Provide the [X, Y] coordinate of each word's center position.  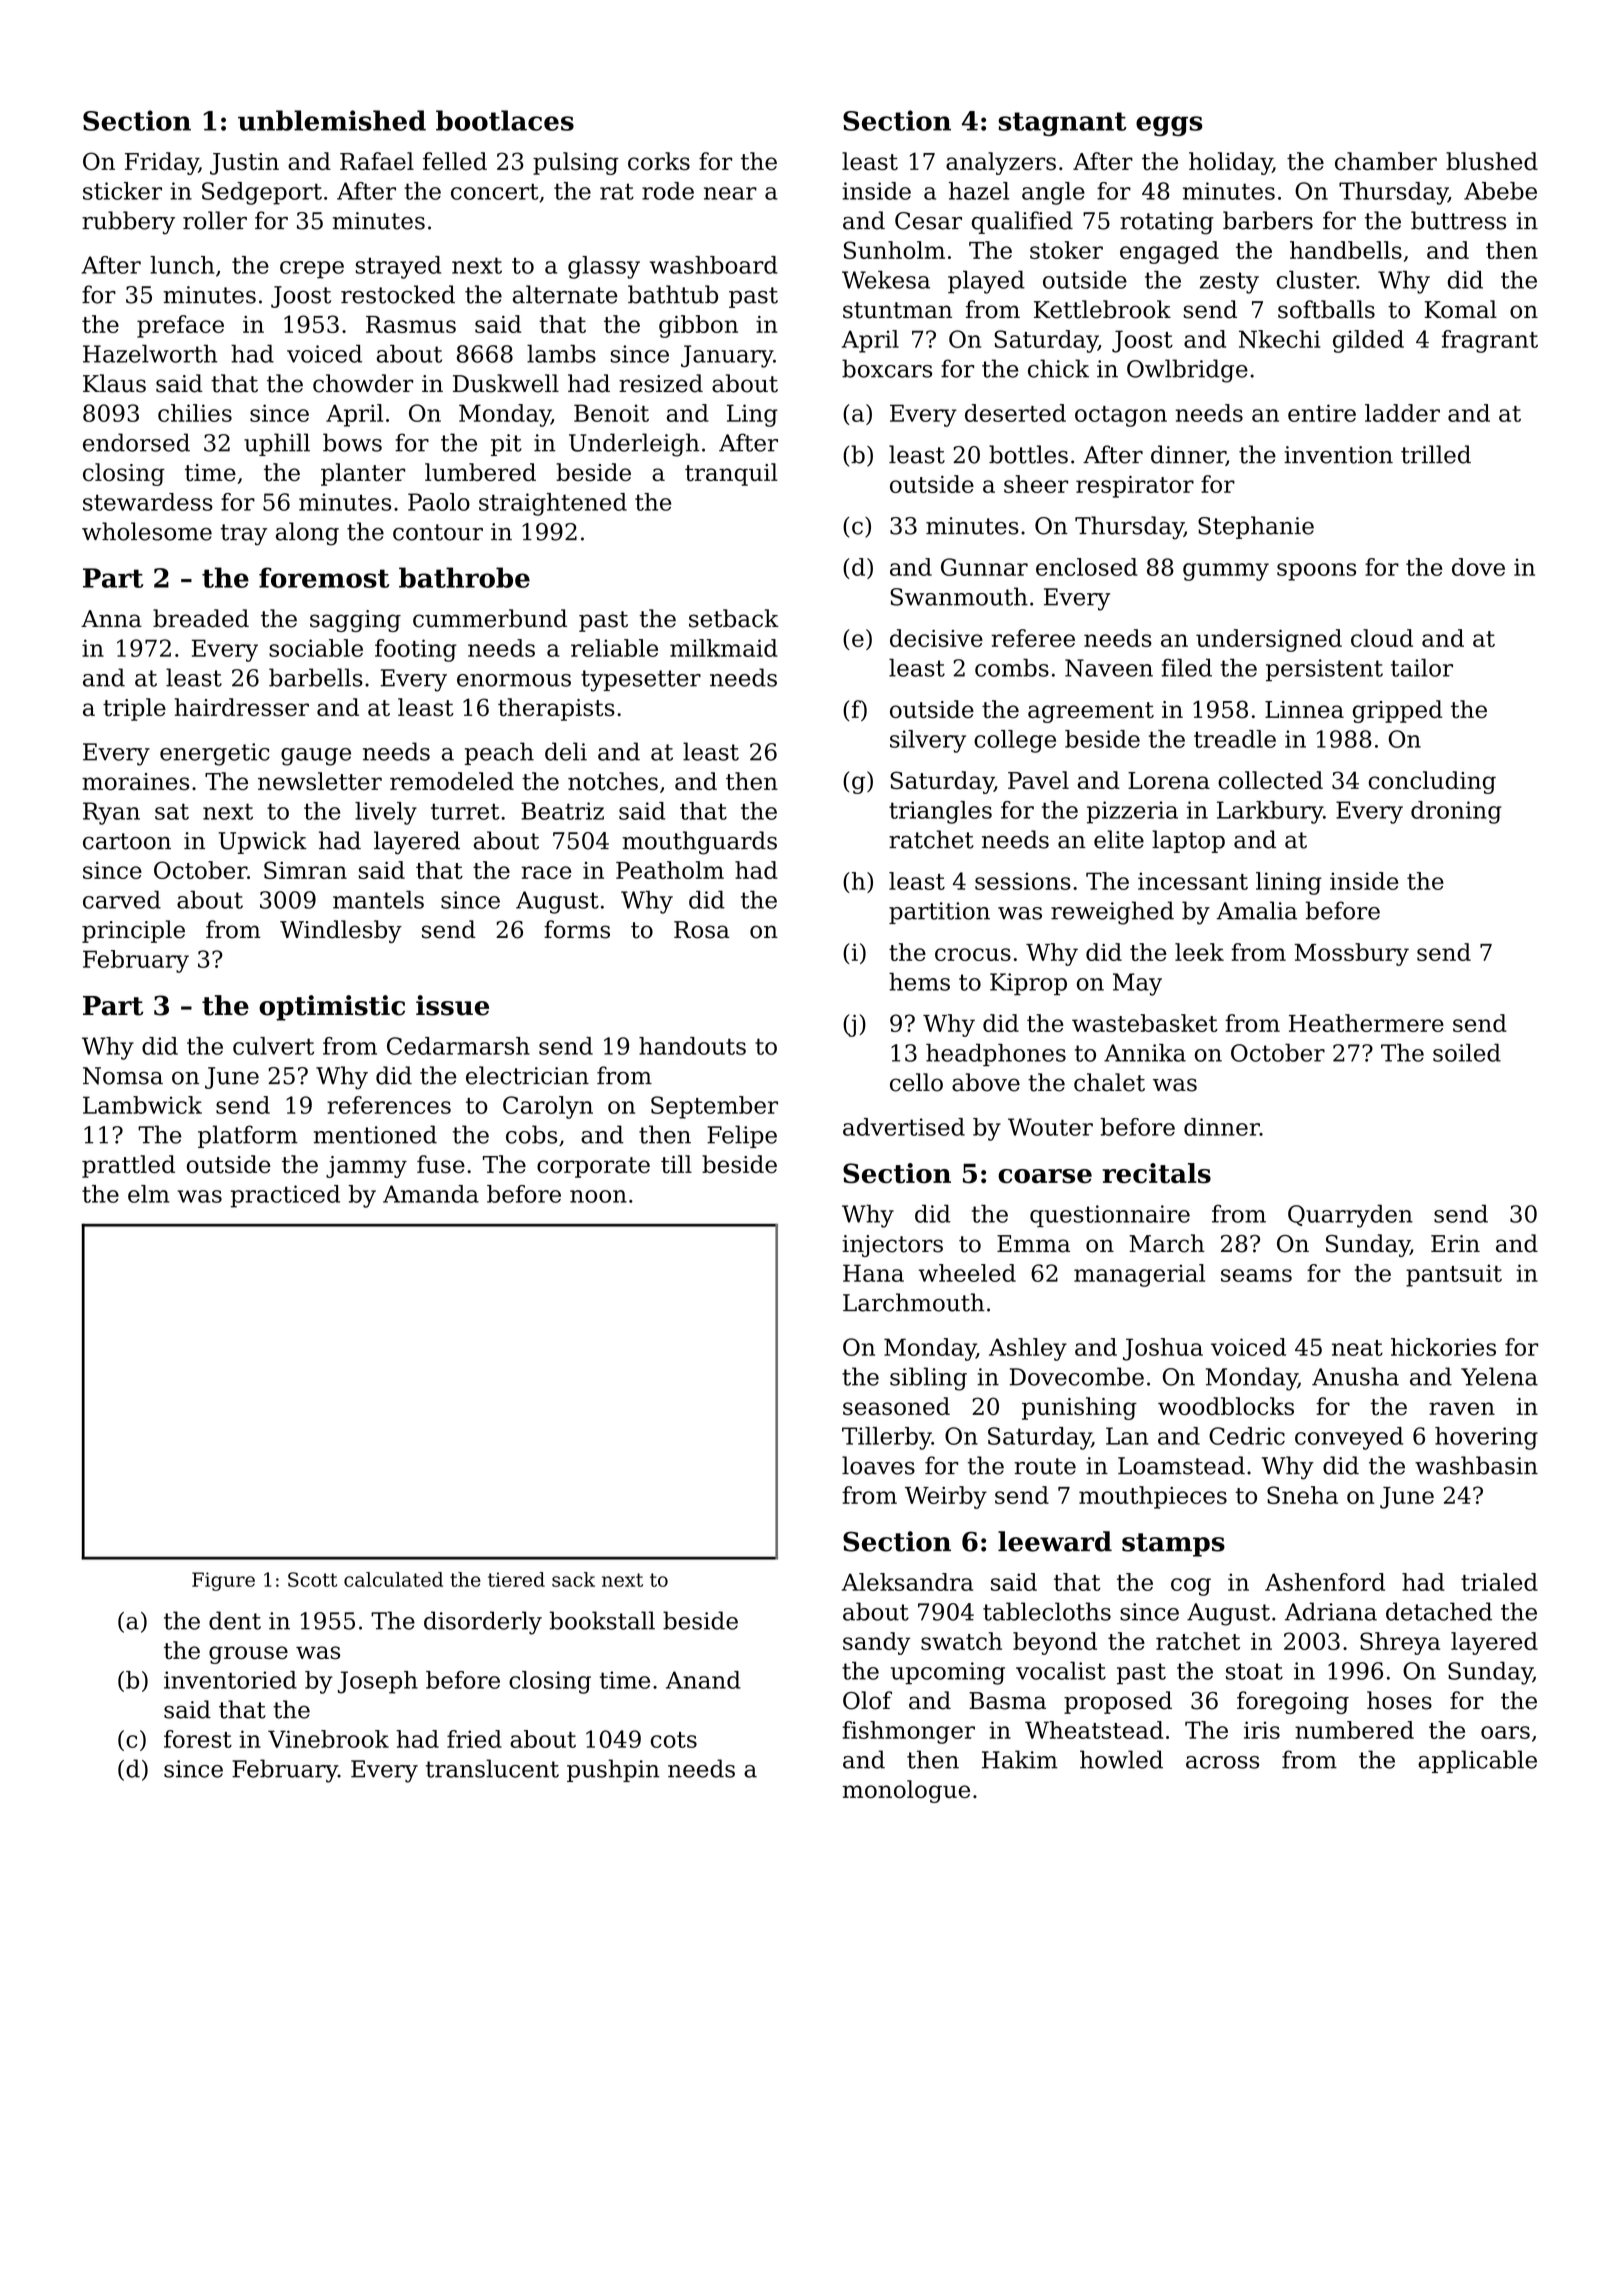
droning [1456, 812]
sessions [1023, 881]
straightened [553, 504]
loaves [878, 1465]
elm [149, 1194]
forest [198, 1739]
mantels [378, 899]
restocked [398, 294]
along [307, 534]
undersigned [1269, 640]
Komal [1461, 309]
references [389, 1105]
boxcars [887, 368]
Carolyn [548, 1107]
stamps [1173, 1545]
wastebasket [1145, 1023]
